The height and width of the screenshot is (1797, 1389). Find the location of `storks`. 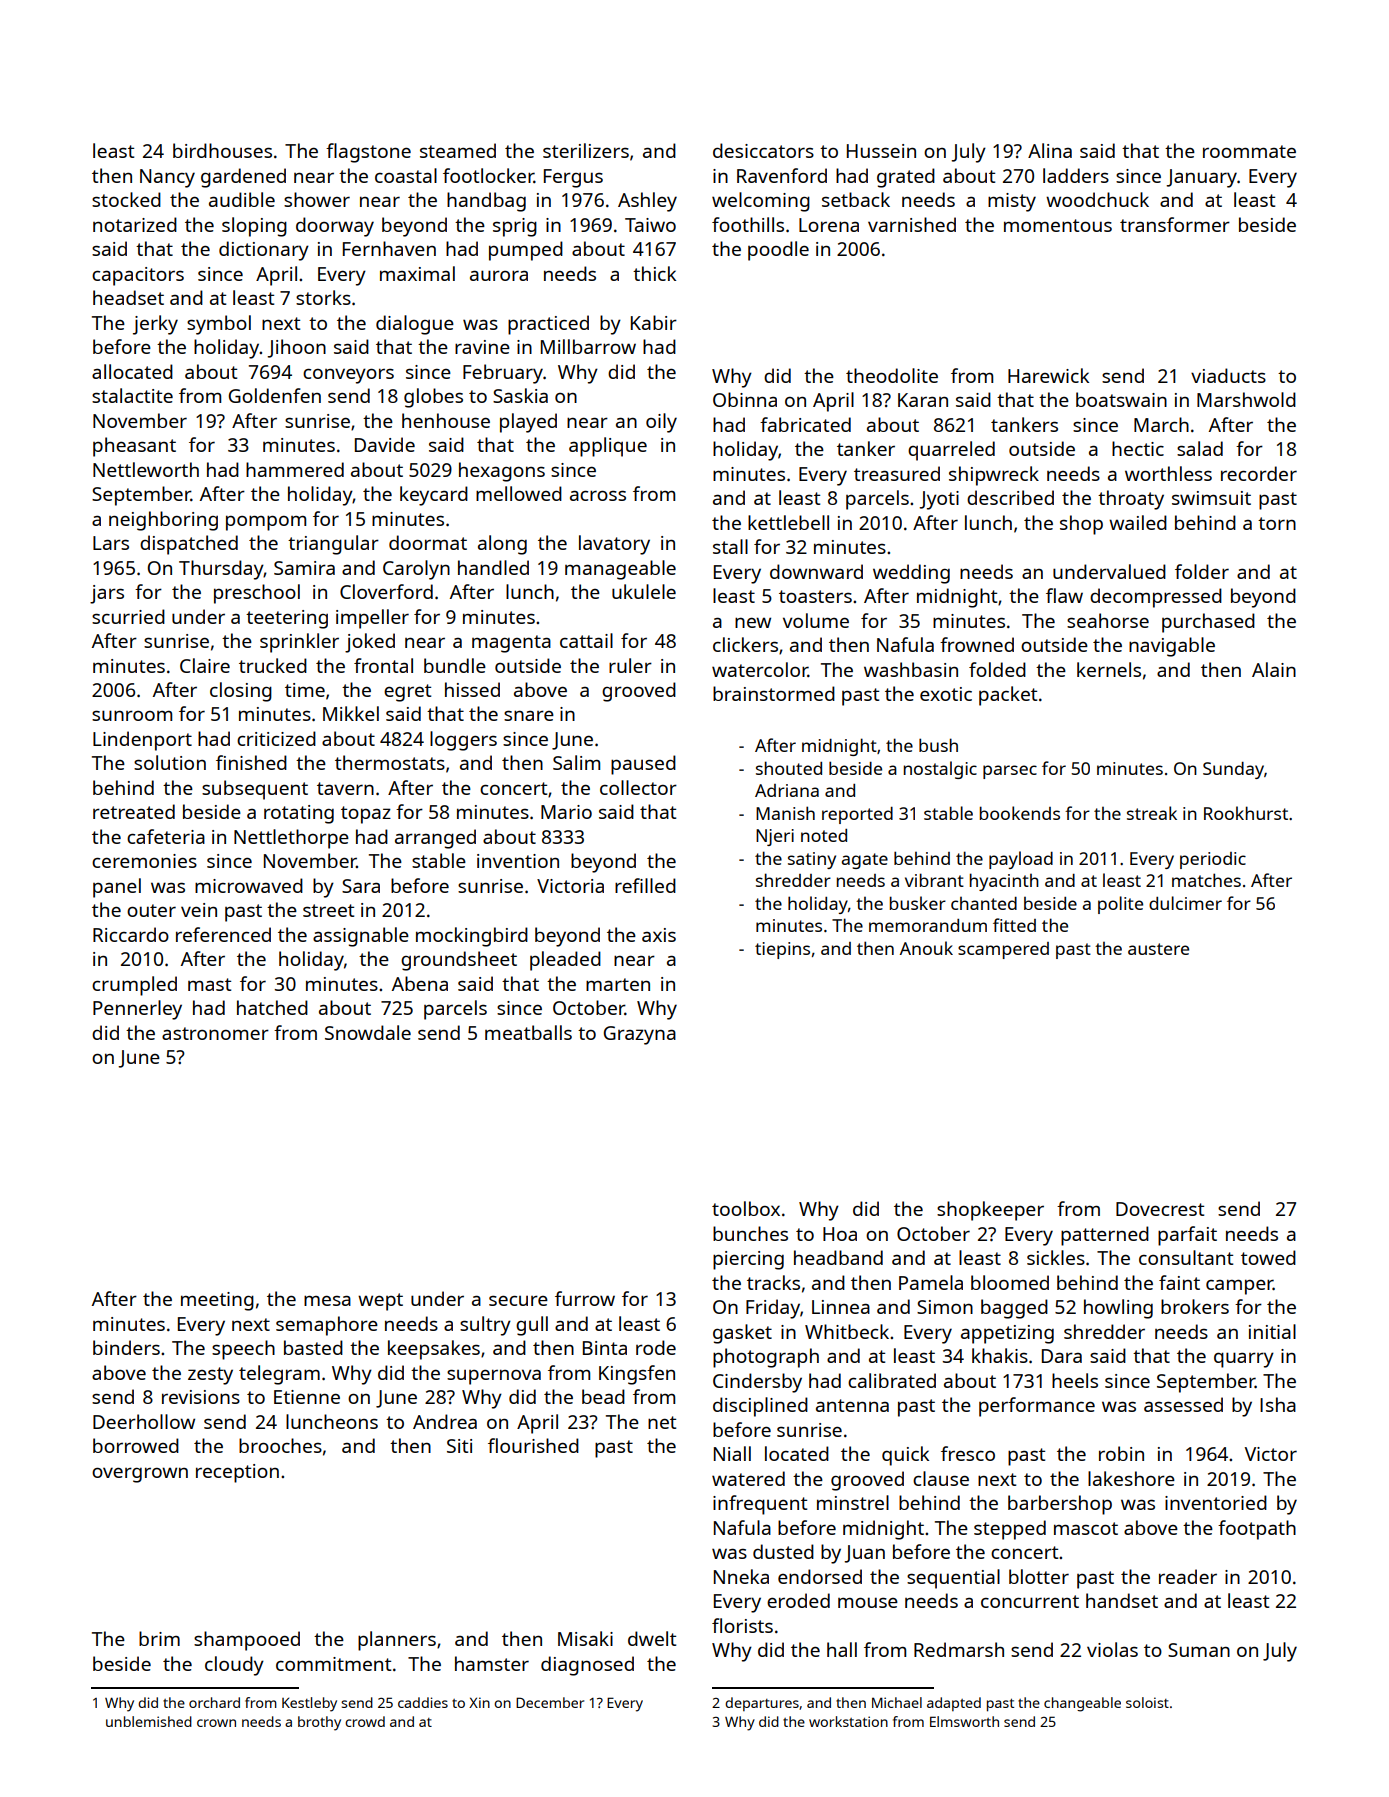

storks is located at coordinates (323, 297).
